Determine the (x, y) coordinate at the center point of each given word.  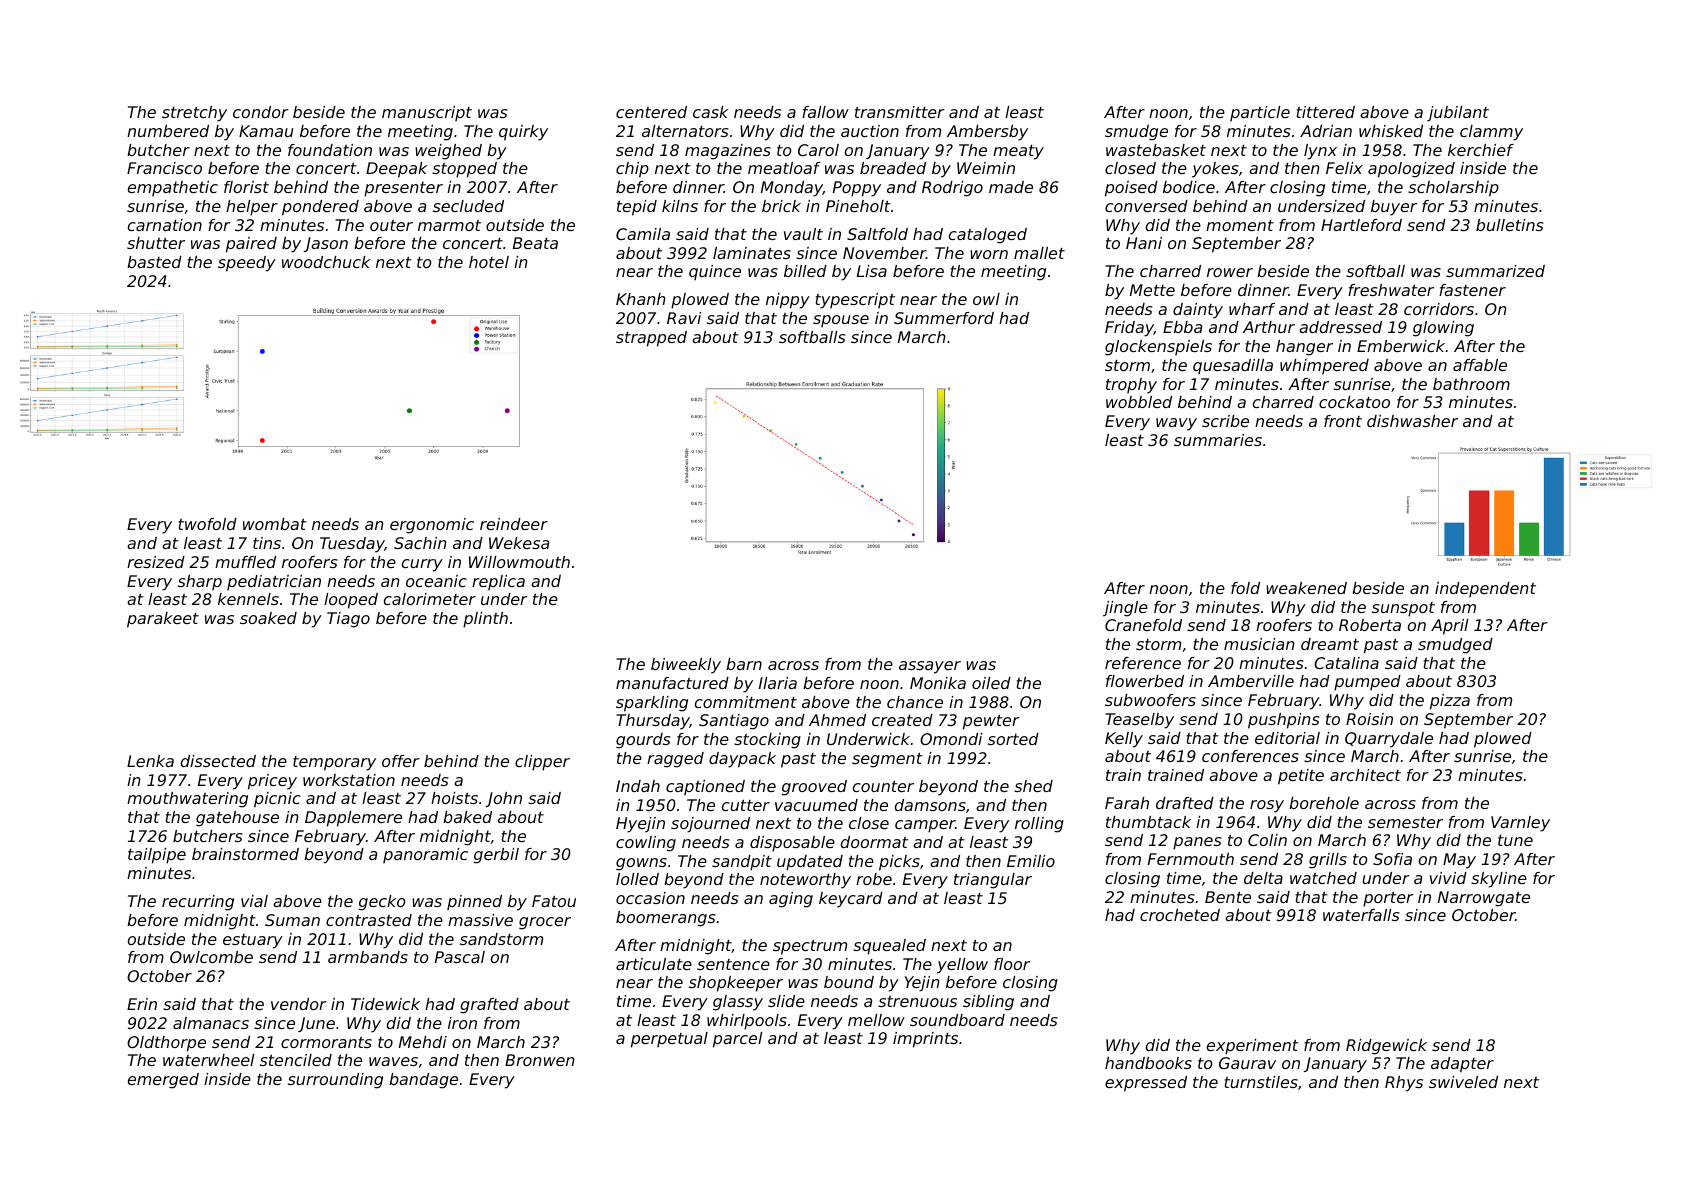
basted (154, 262)
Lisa (872, 271)
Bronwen (540, 1060)
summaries (1218, 440)
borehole (1324, 803)
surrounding (335, 1081)
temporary (334, 763)
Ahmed (837, 720)
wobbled (1139, 402)
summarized (1495, 271)
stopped (464, 170)
